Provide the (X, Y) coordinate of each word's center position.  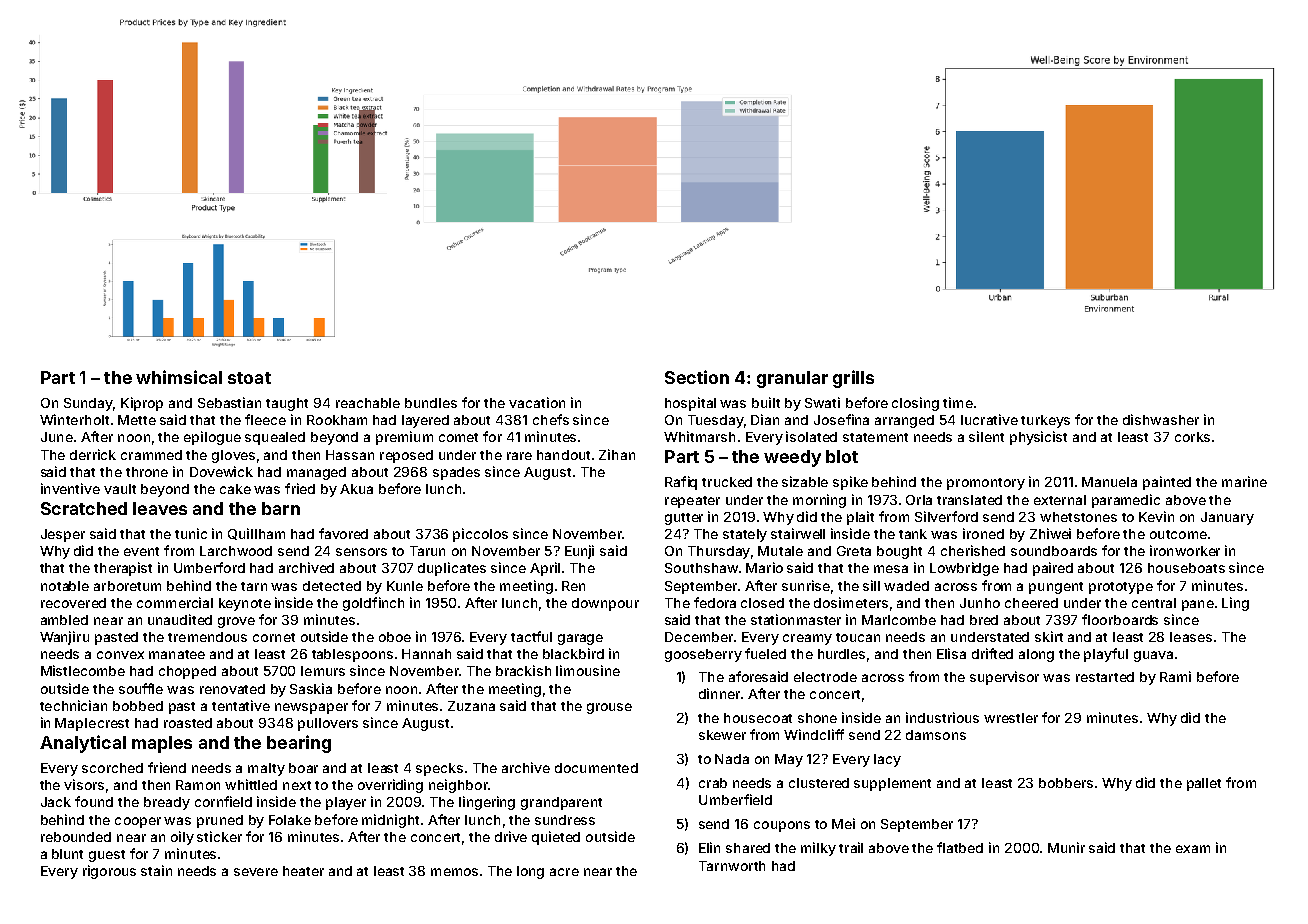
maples (162, 744)
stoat (249, 378)
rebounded (76, 837)
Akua (356, 489)
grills (853, 379)
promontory (986, 484)
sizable (805, 481)
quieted (556, 838)
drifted (992, 653)
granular (792, 379)
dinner (719, 693)
